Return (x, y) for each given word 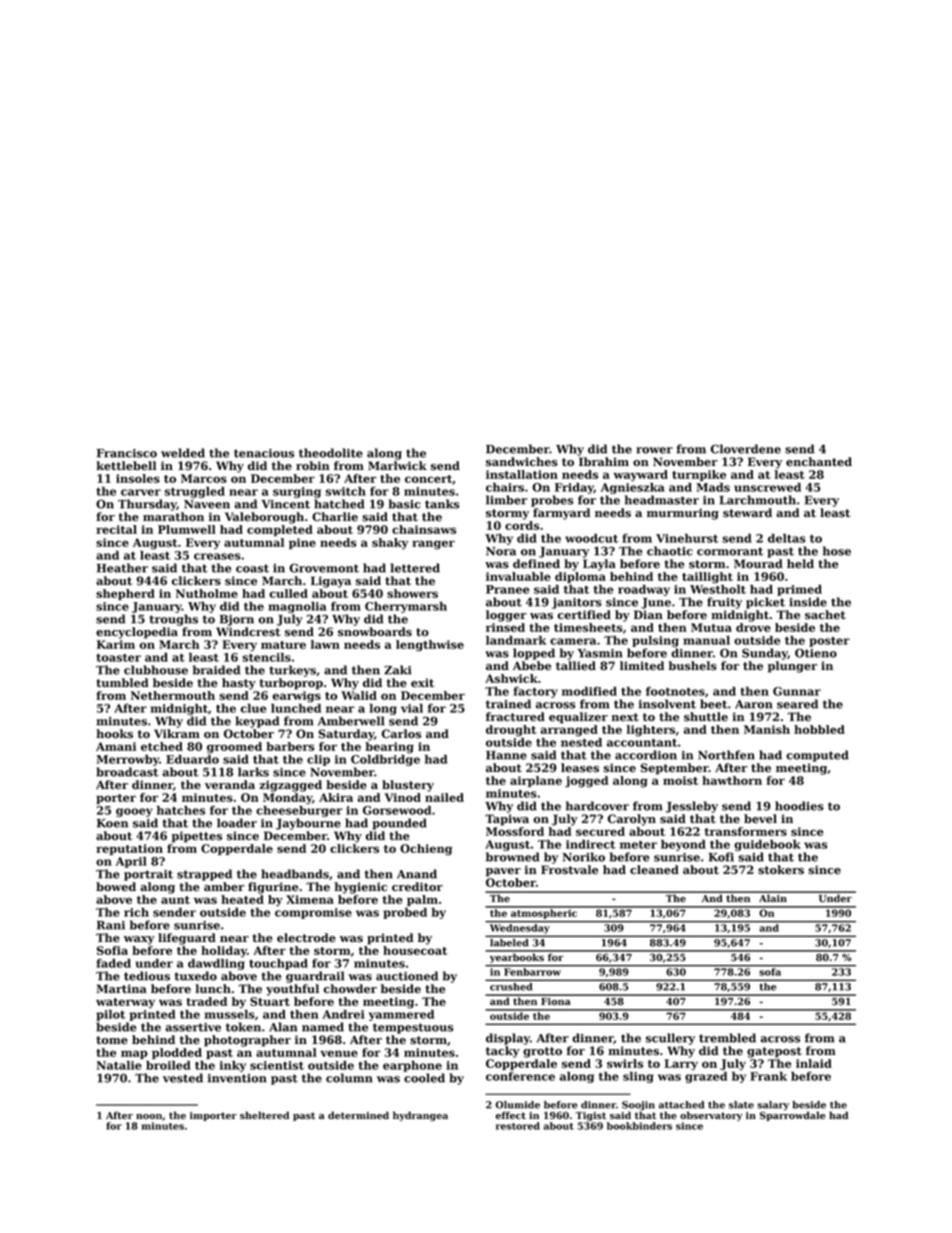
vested (183, 1078)
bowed (116, 887)
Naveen (207, 504)
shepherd (125, 594)
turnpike (699, 475)
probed (405, 913)
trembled (727, 1038)
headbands (295, 874)
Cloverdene (746, 449)
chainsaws (424, 529)
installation (522, 474)
